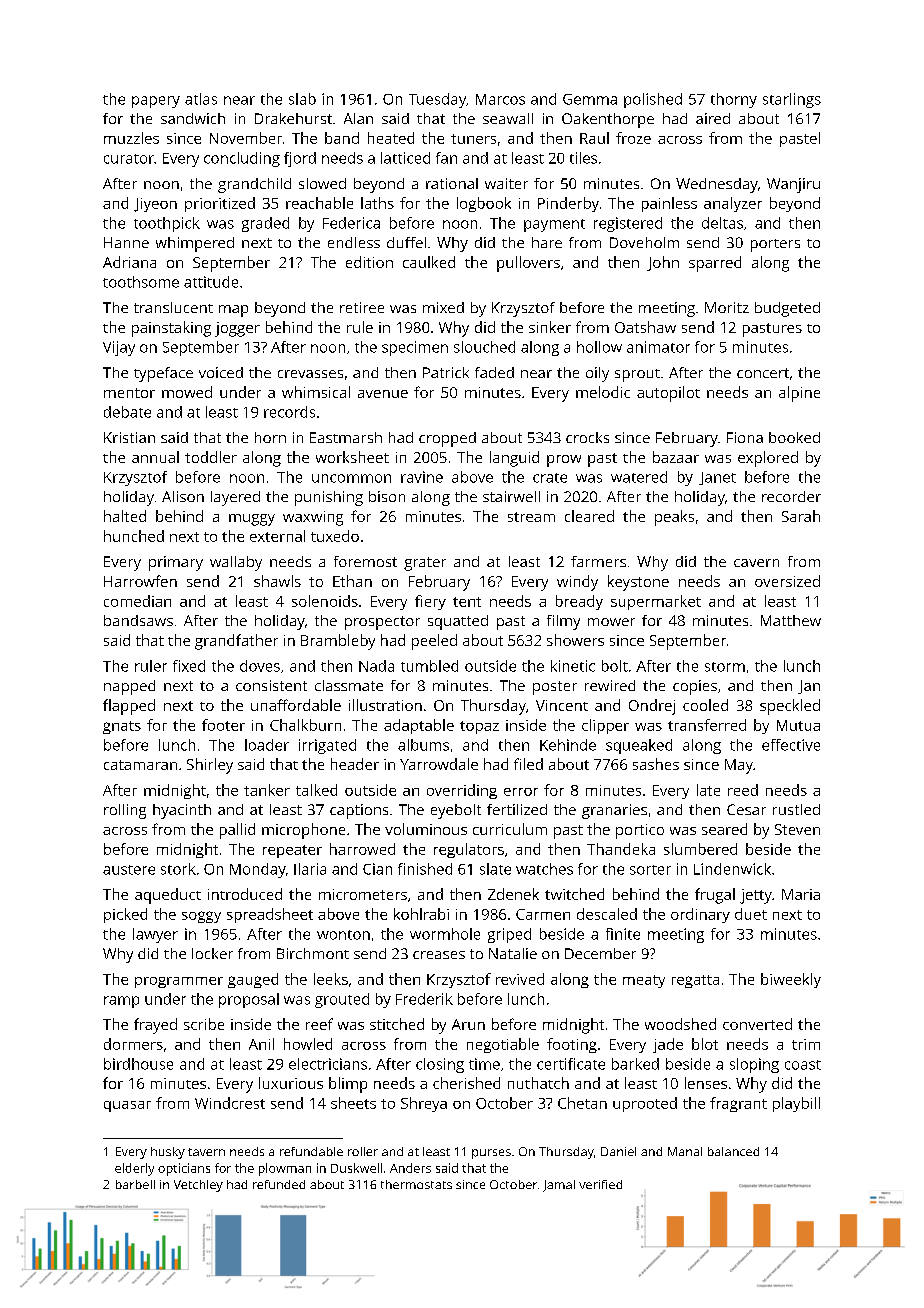 This page has width=924, height=1308. What do you see at coordinates (792, 100) in the page?
I see `starlings` at bounding box center [792, 100].
